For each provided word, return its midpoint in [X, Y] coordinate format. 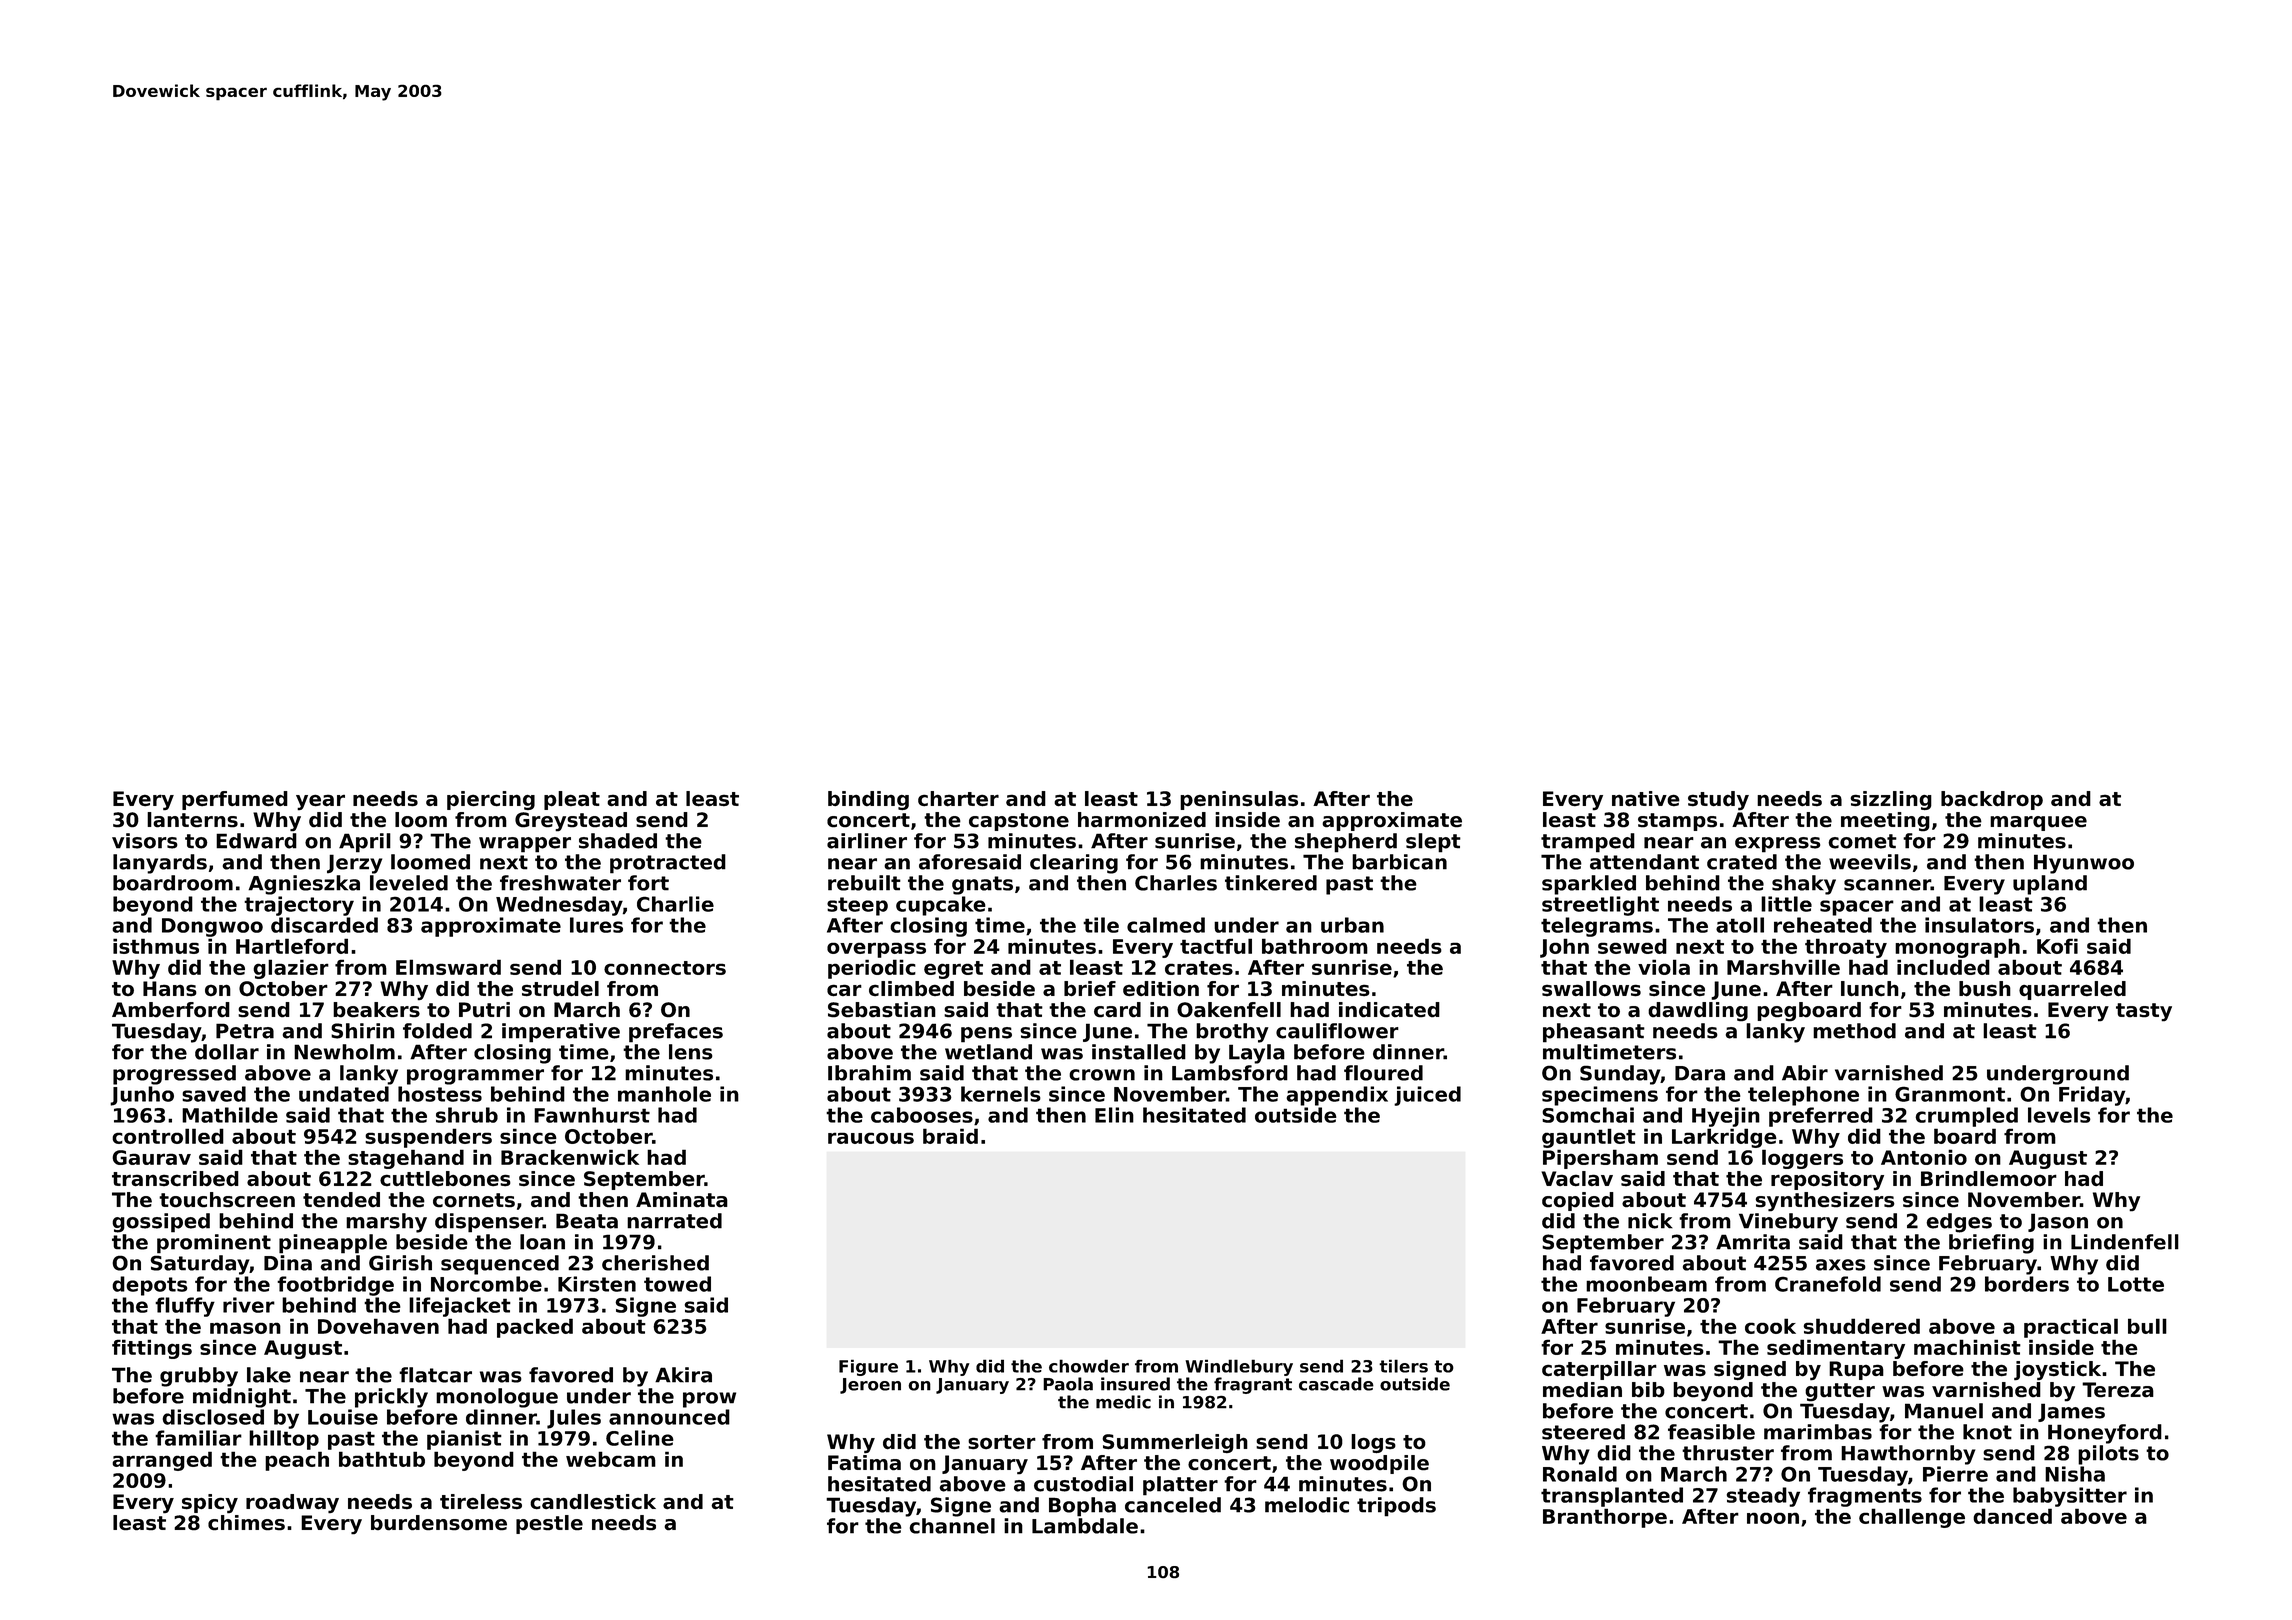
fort [648, 883]
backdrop [1992, 800]
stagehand [406, 1159]
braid [950, 1136]
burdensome [439, 1523]
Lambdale [1085, 1526]
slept [1433, 843]
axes [1841, 1265]
